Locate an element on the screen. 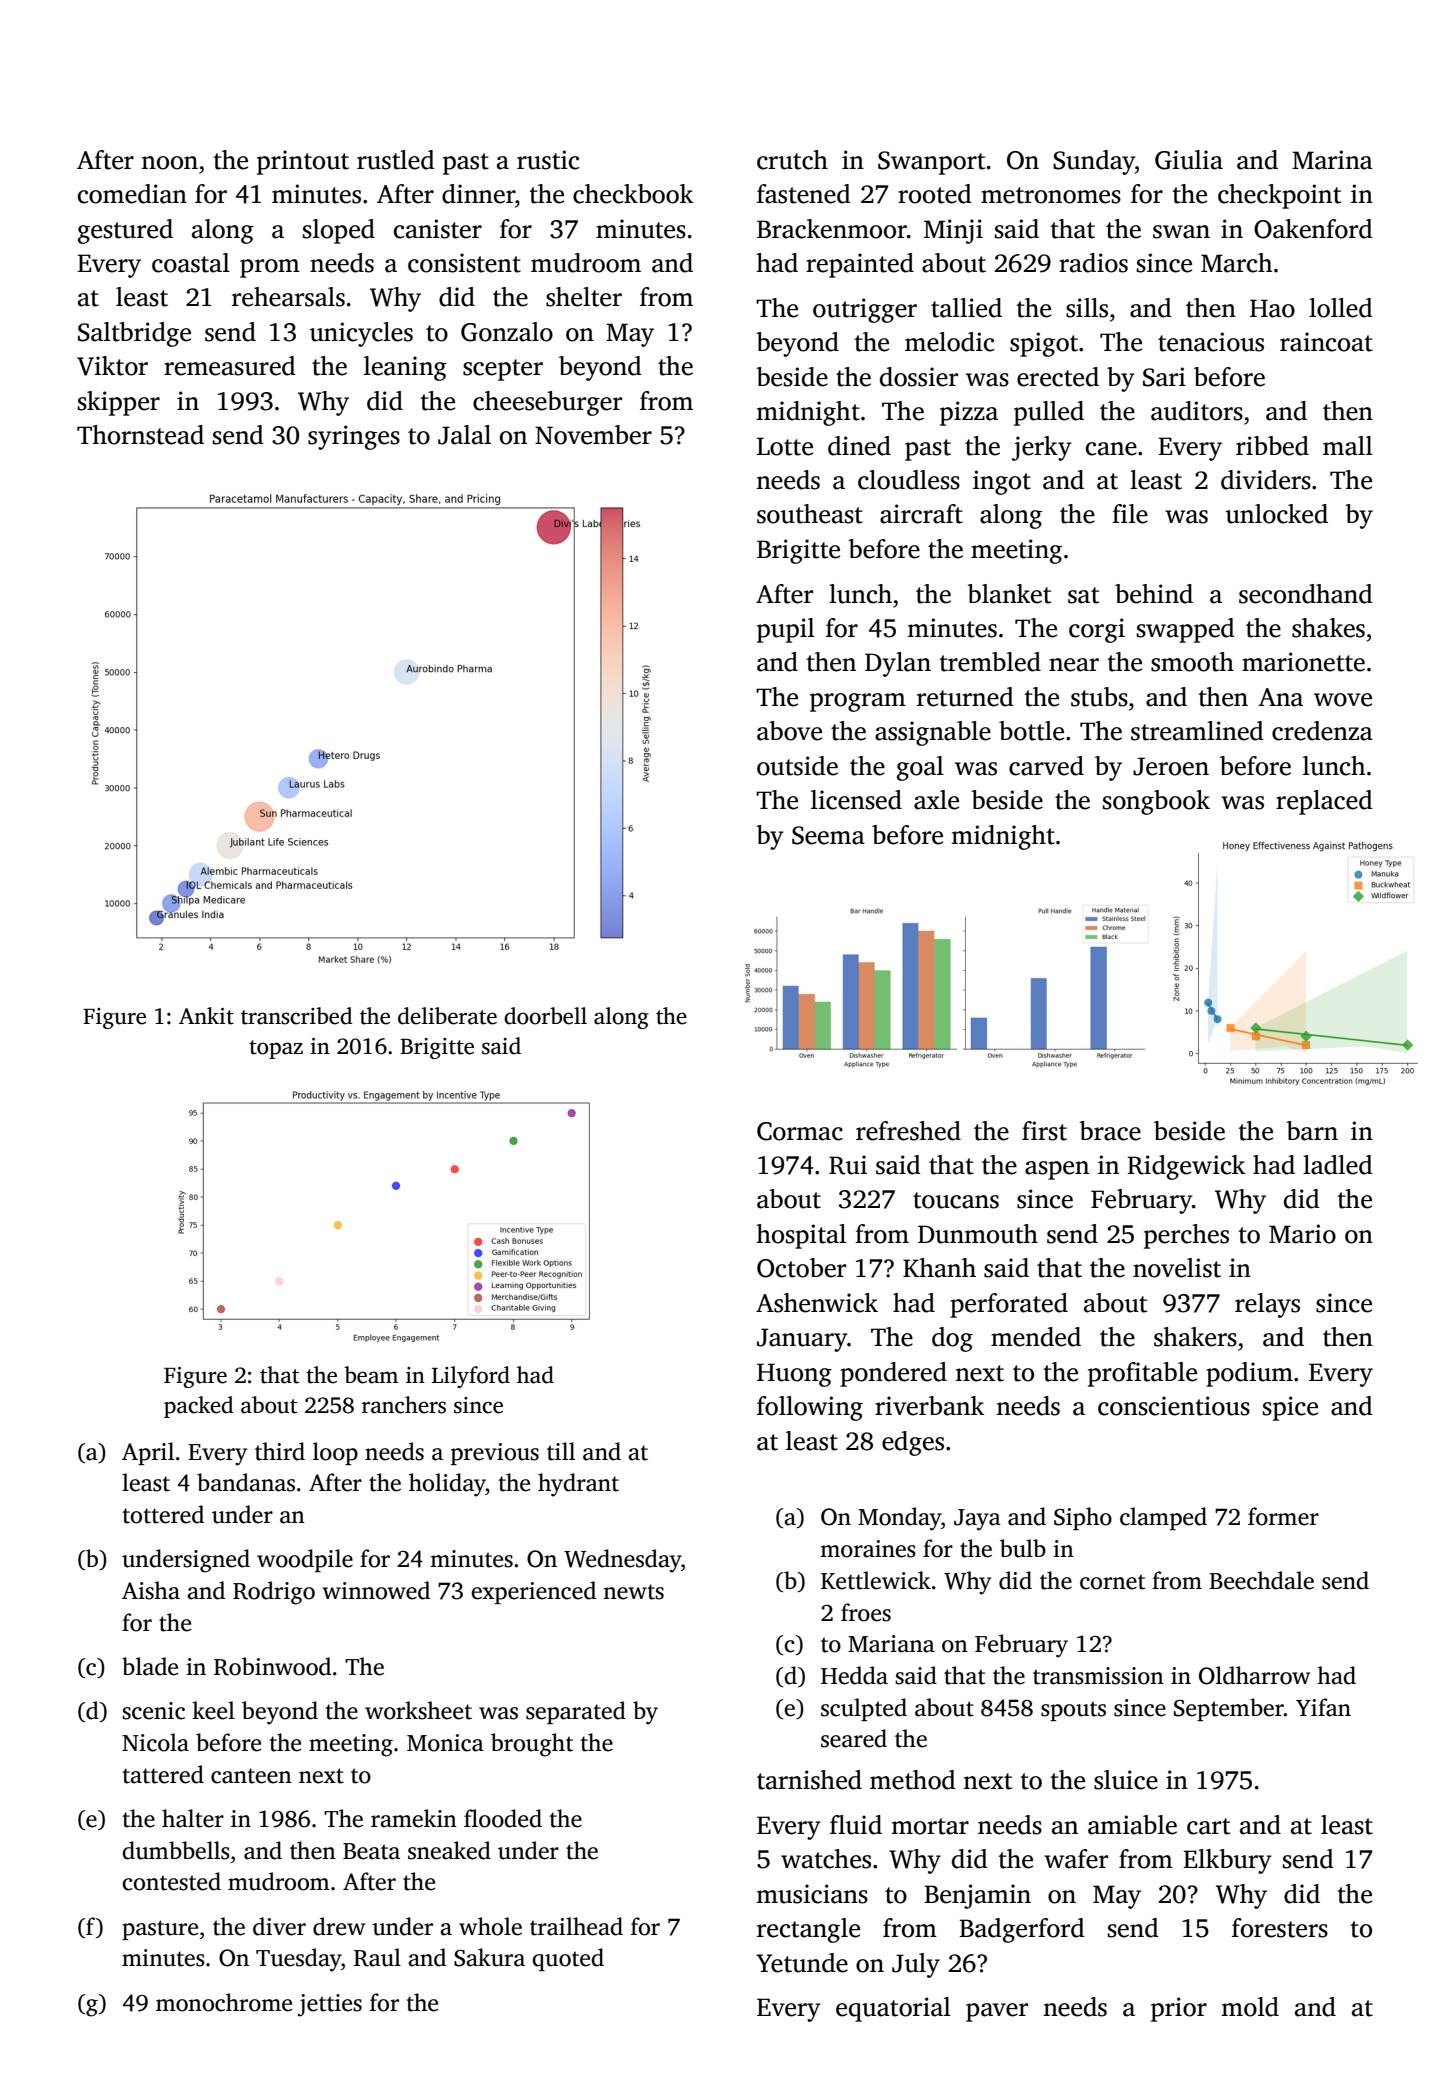  syringes is located at coordinates (354, 437).
